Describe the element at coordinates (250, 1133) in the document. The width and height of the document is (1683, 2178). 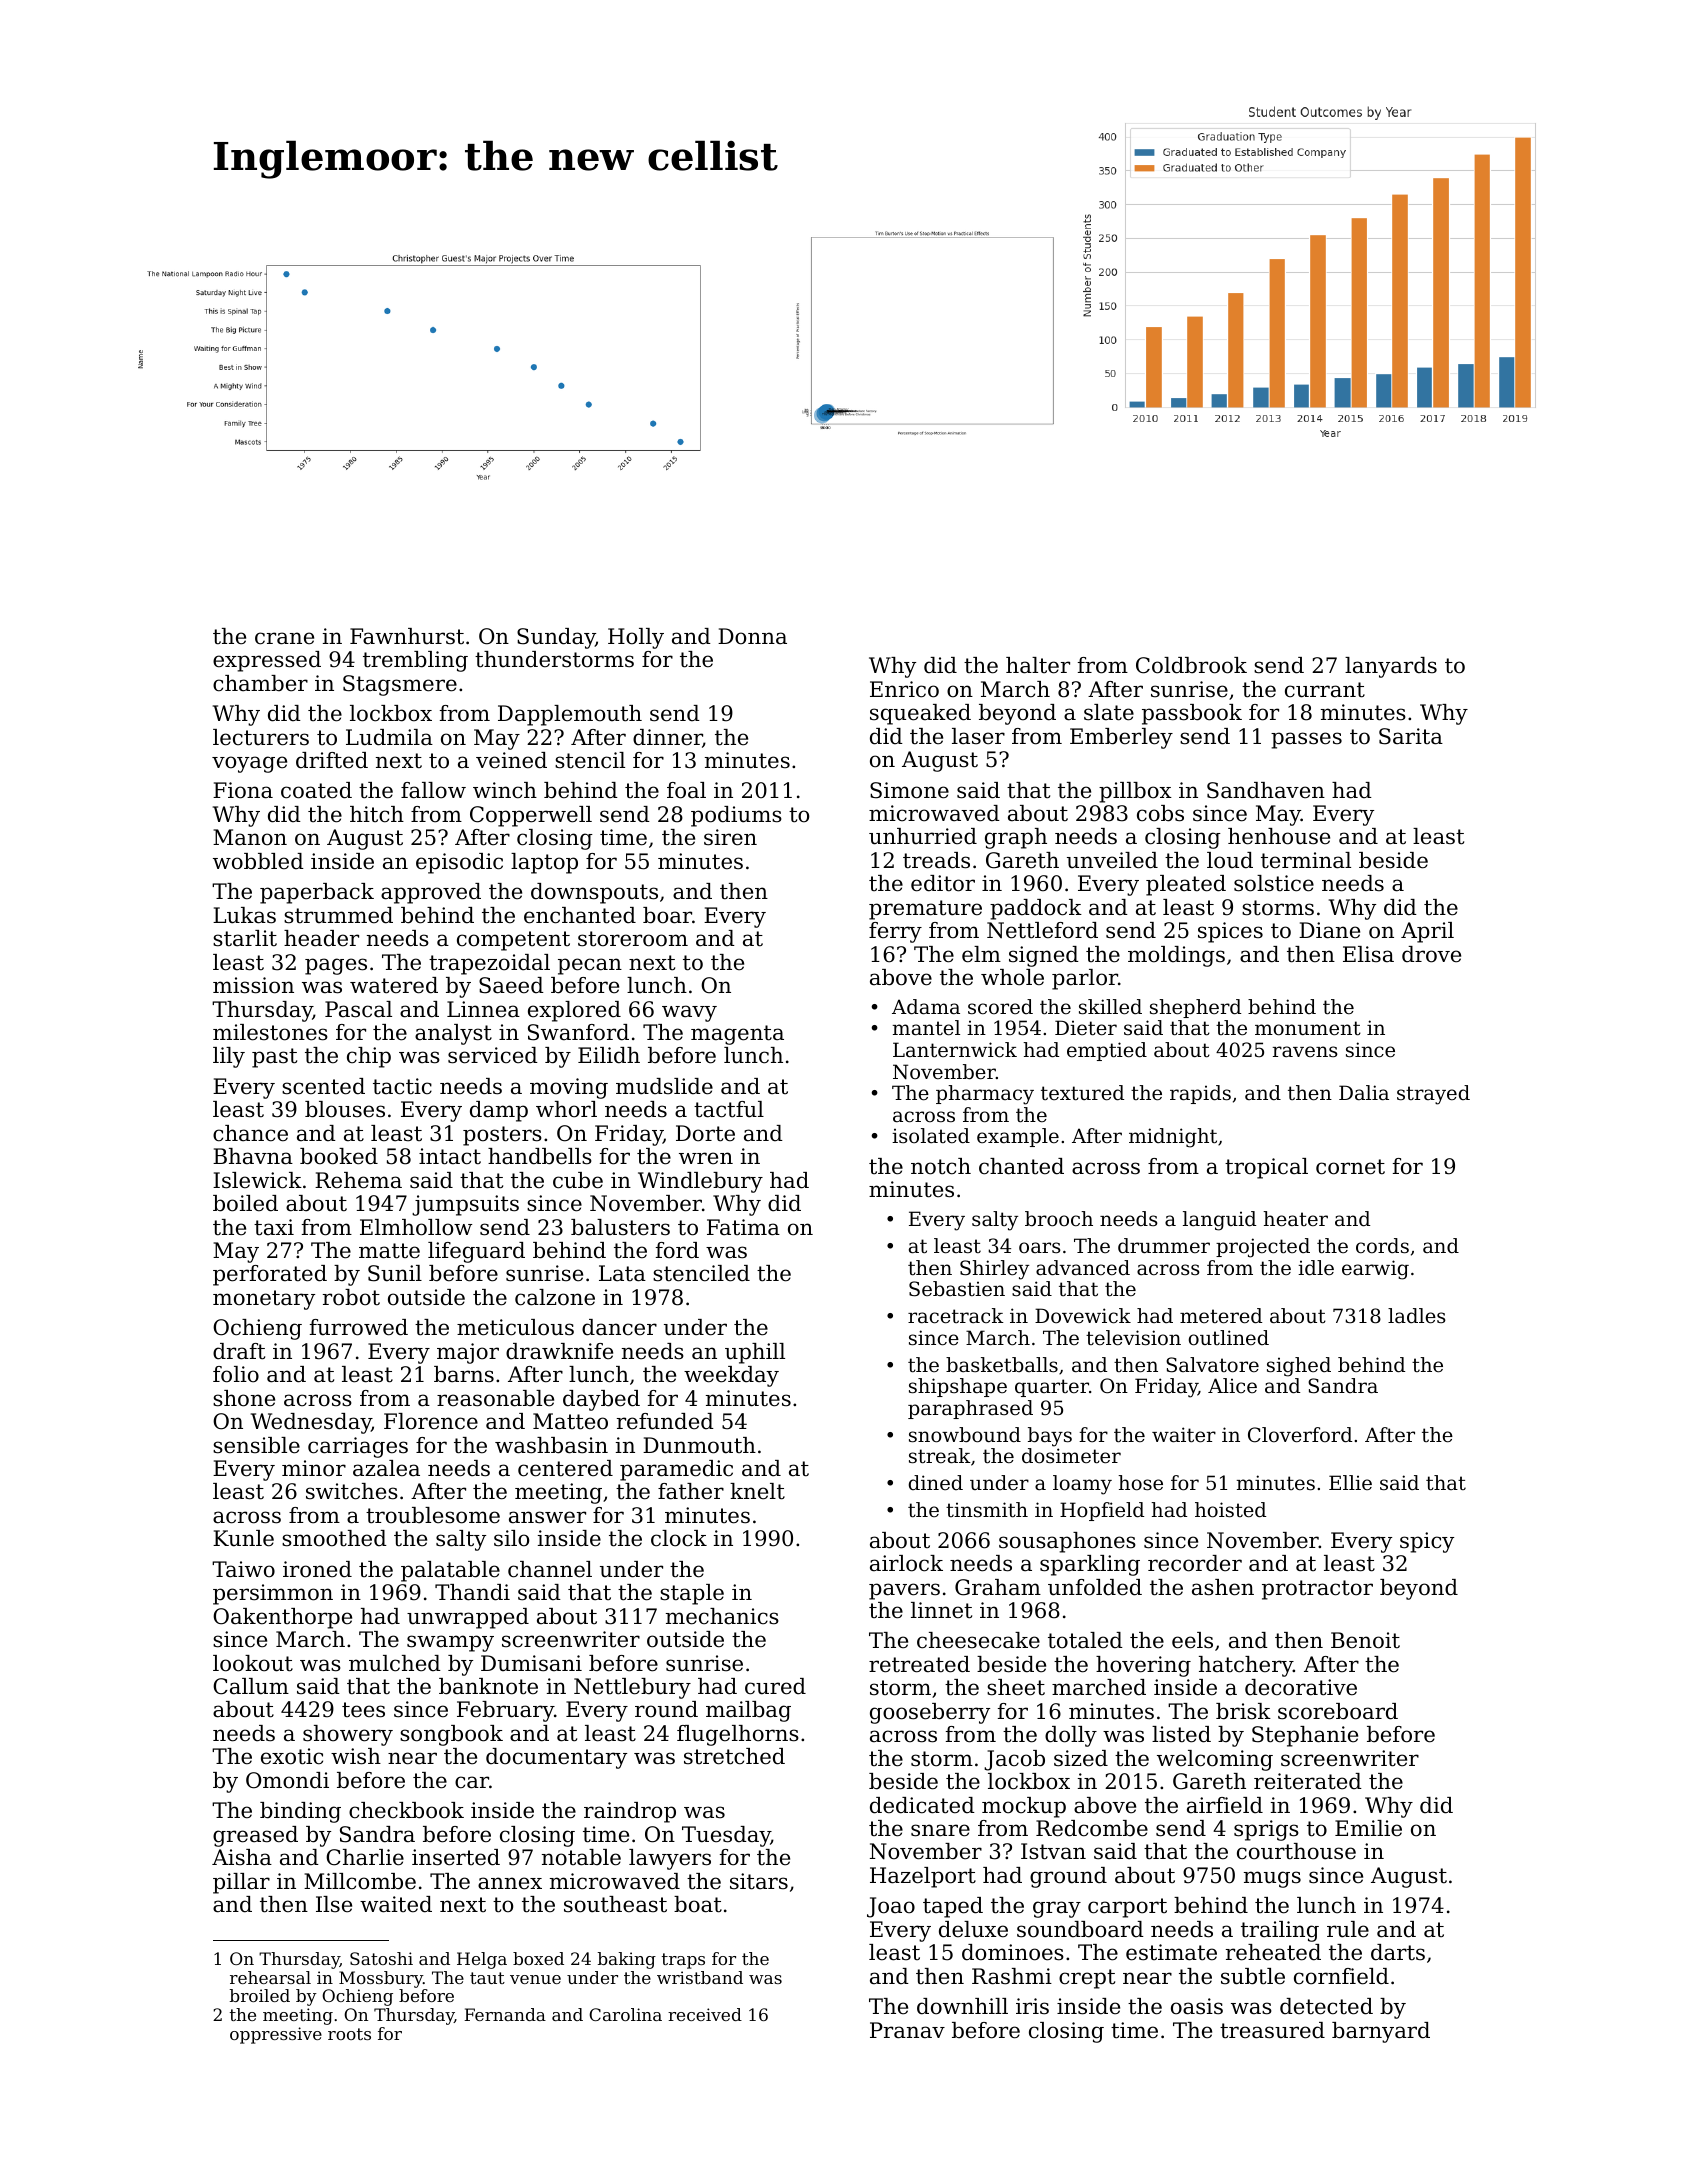
I see `chance` at that location.
